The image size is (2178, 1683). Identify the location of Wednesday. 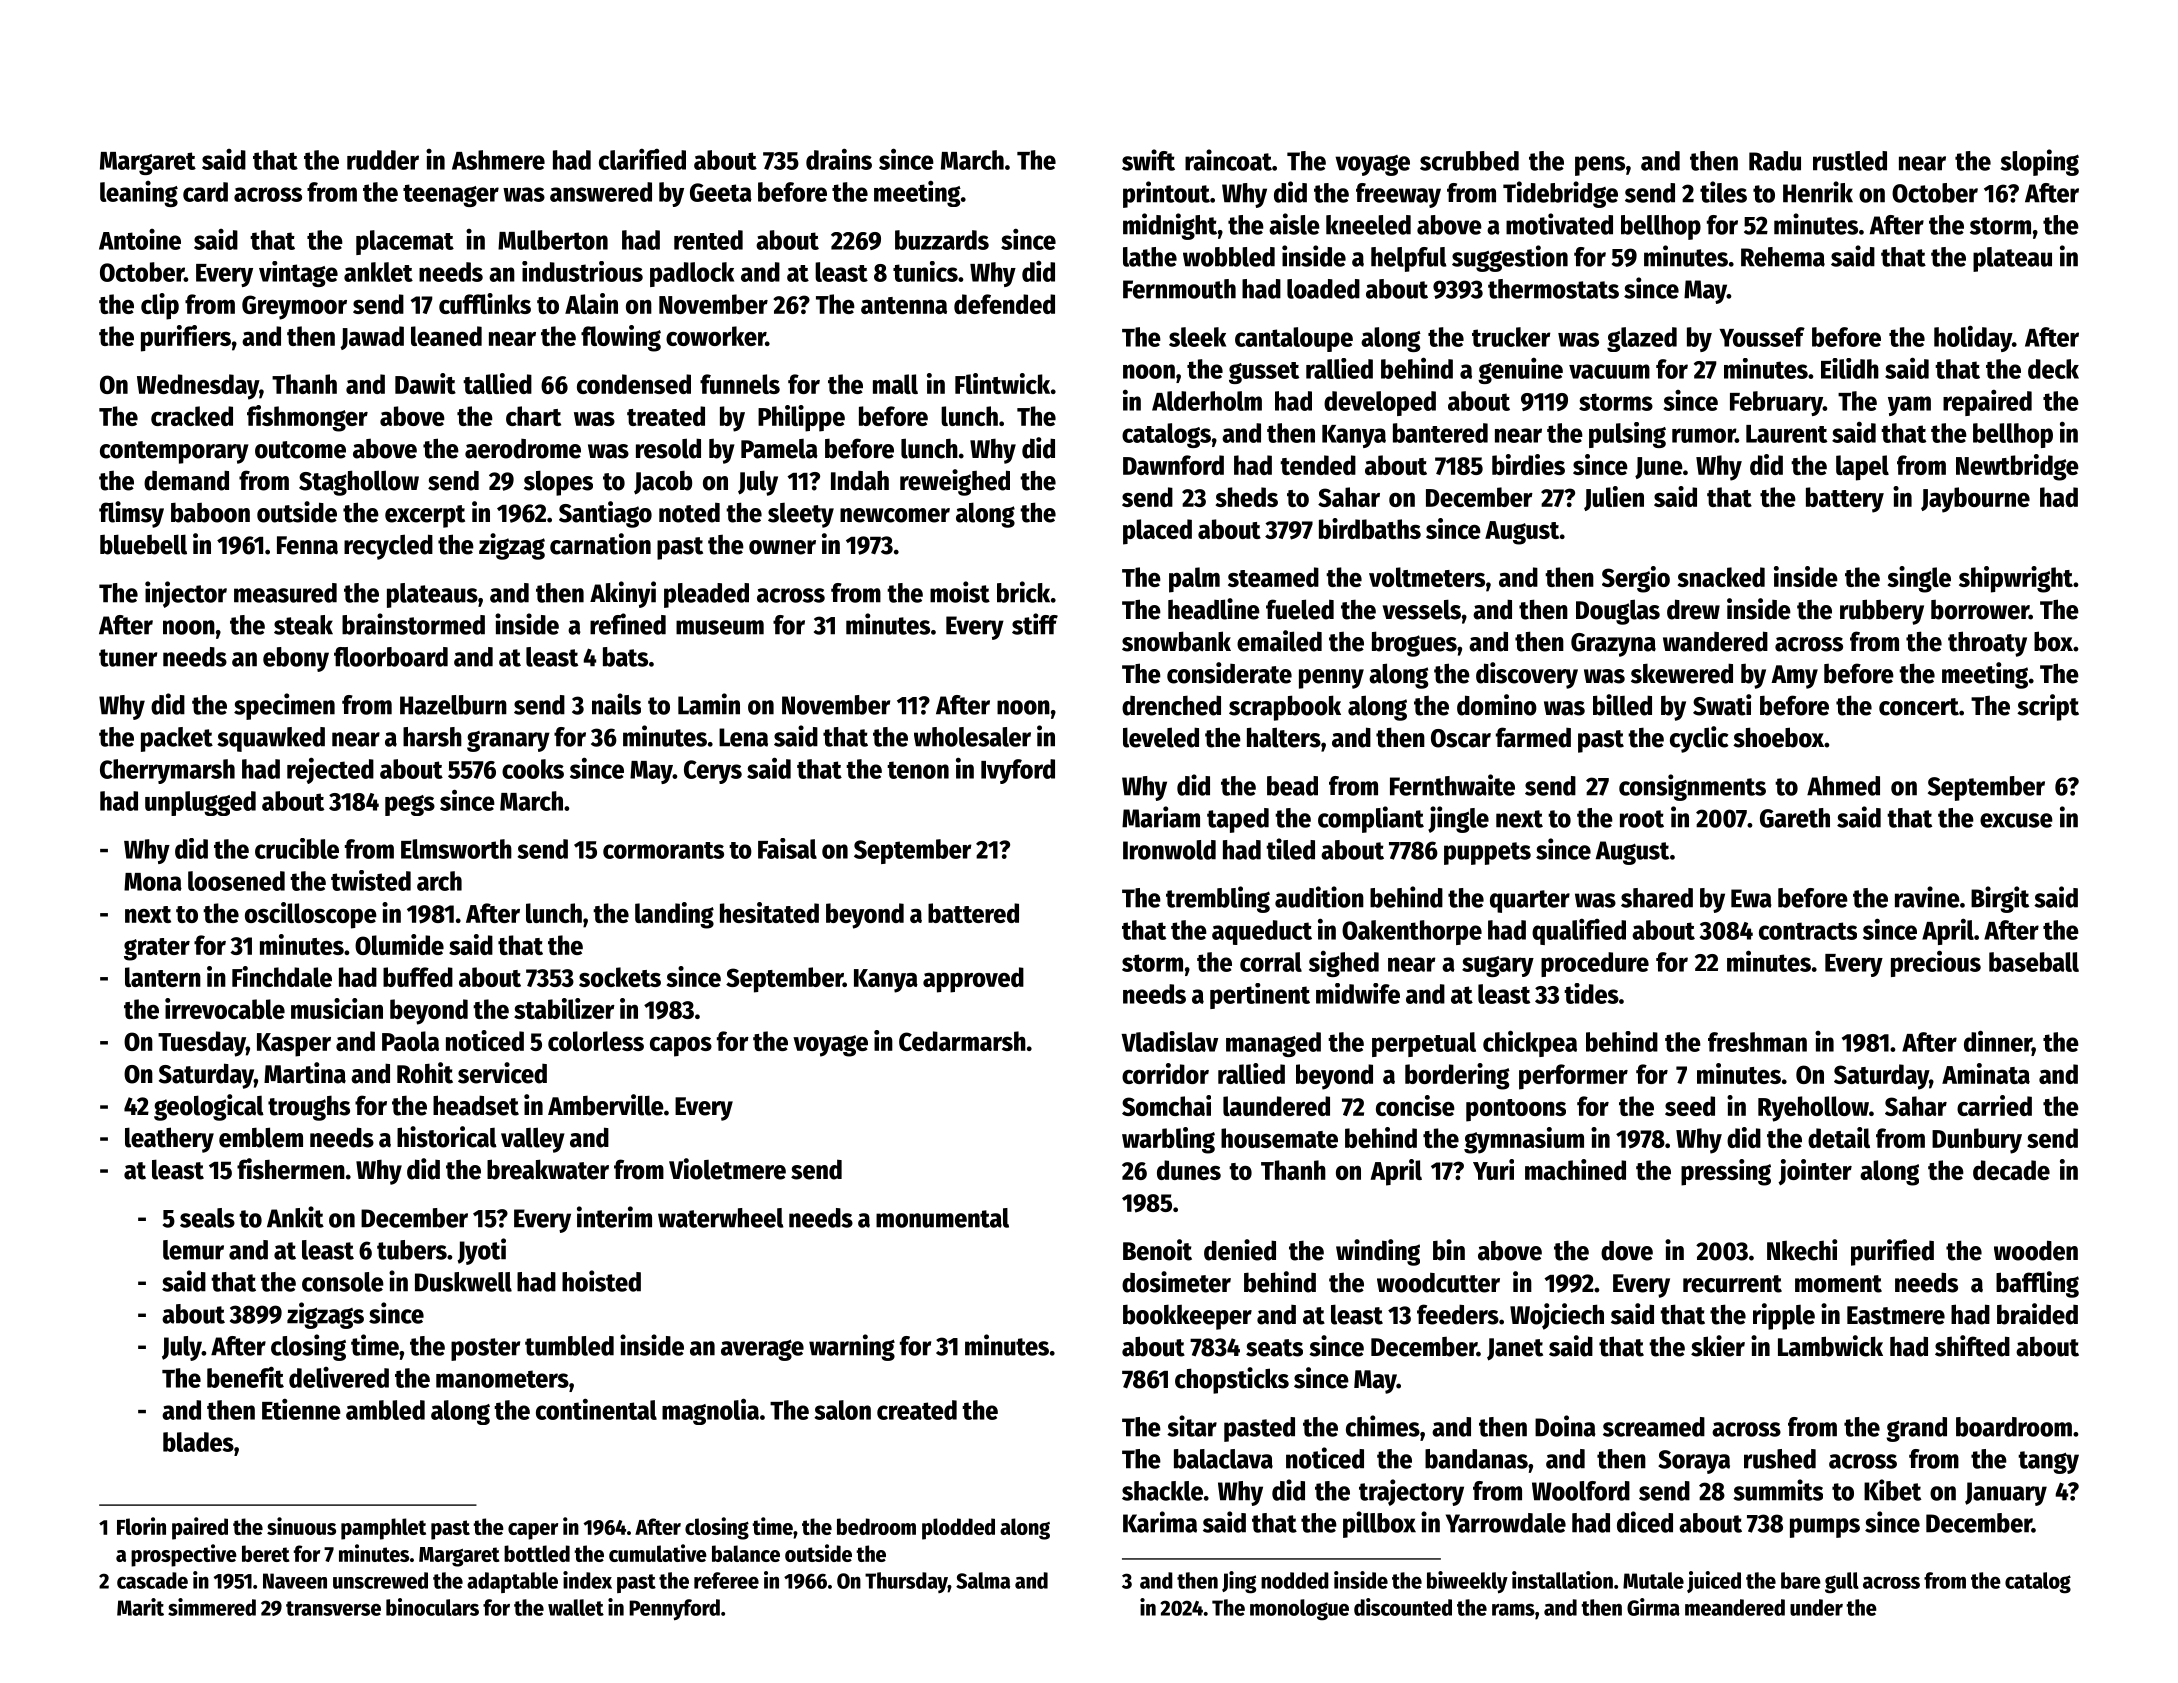
(198, 387).
